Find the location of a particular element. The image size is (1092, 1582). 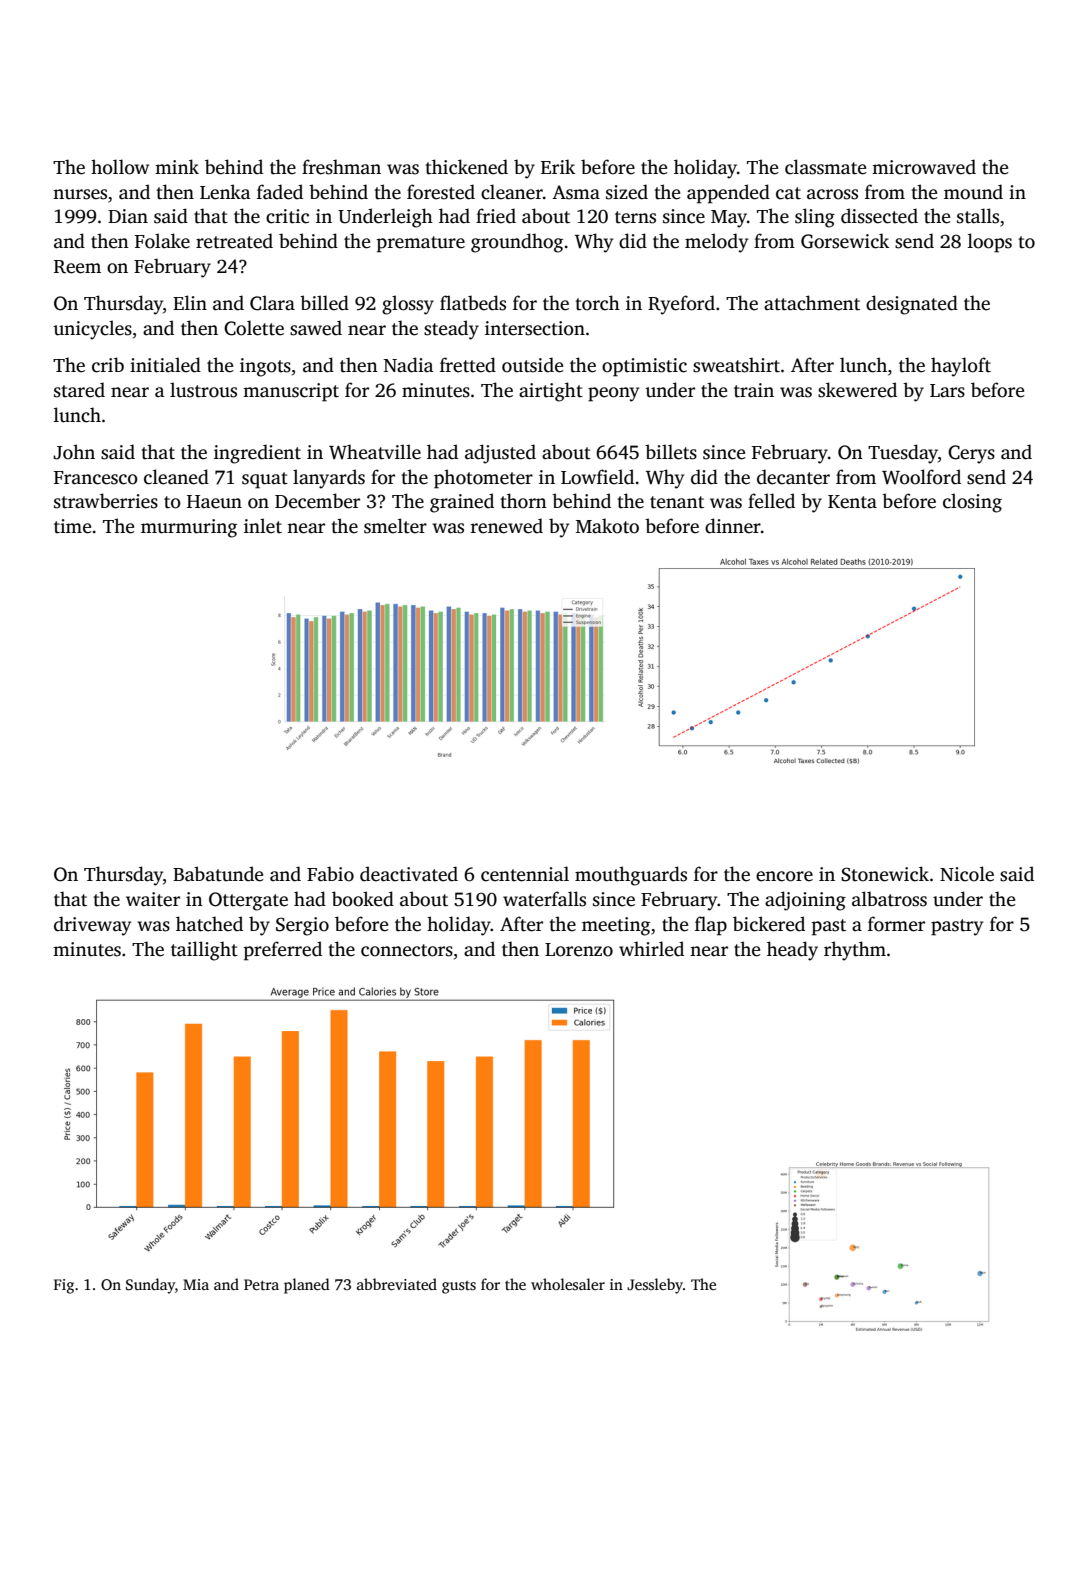

tenant is located at coordinates (677, 502).
